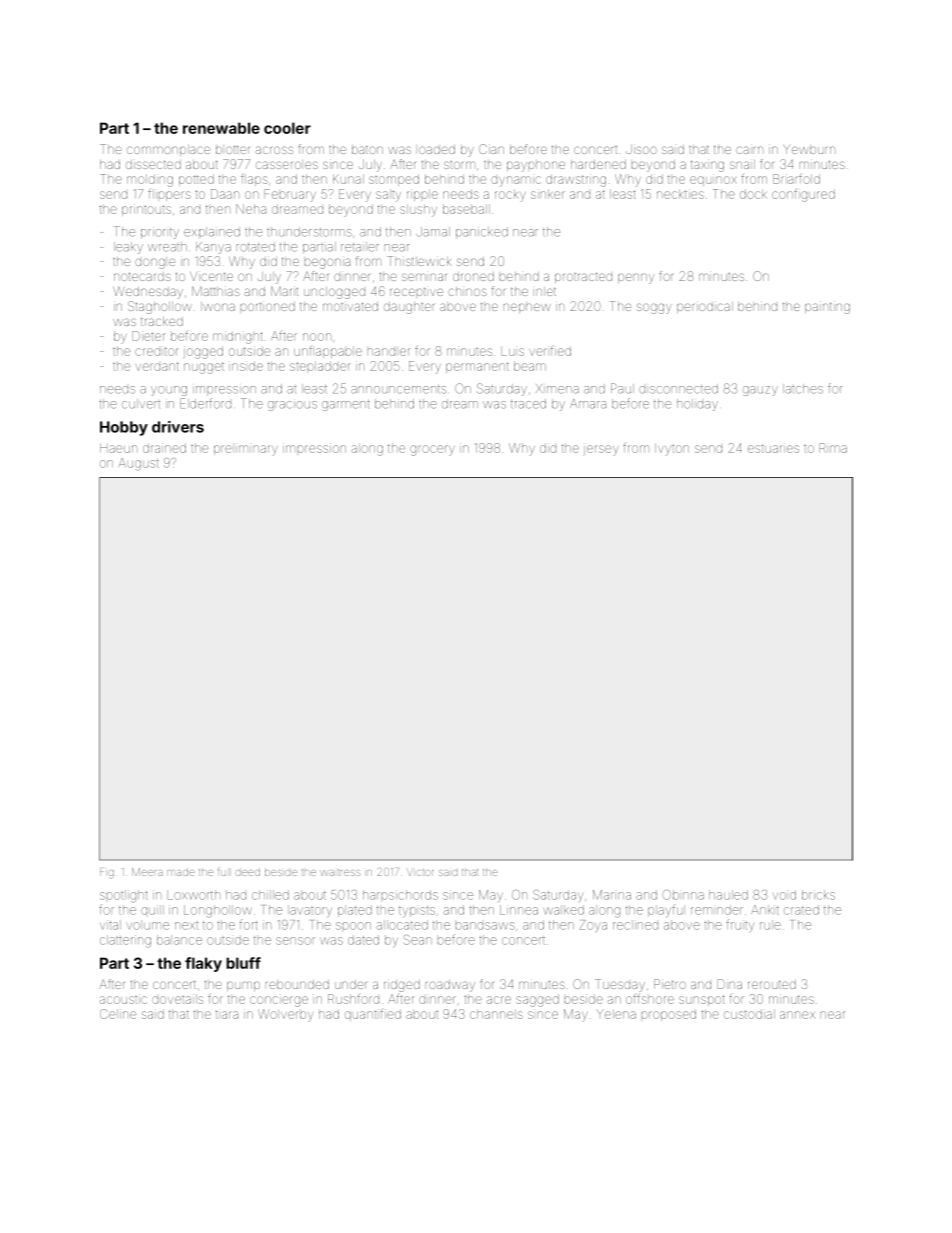  What do you see at coordinates (612, 895) in the screenshot?
I see `Marina` at bounding box center [612, 895].
